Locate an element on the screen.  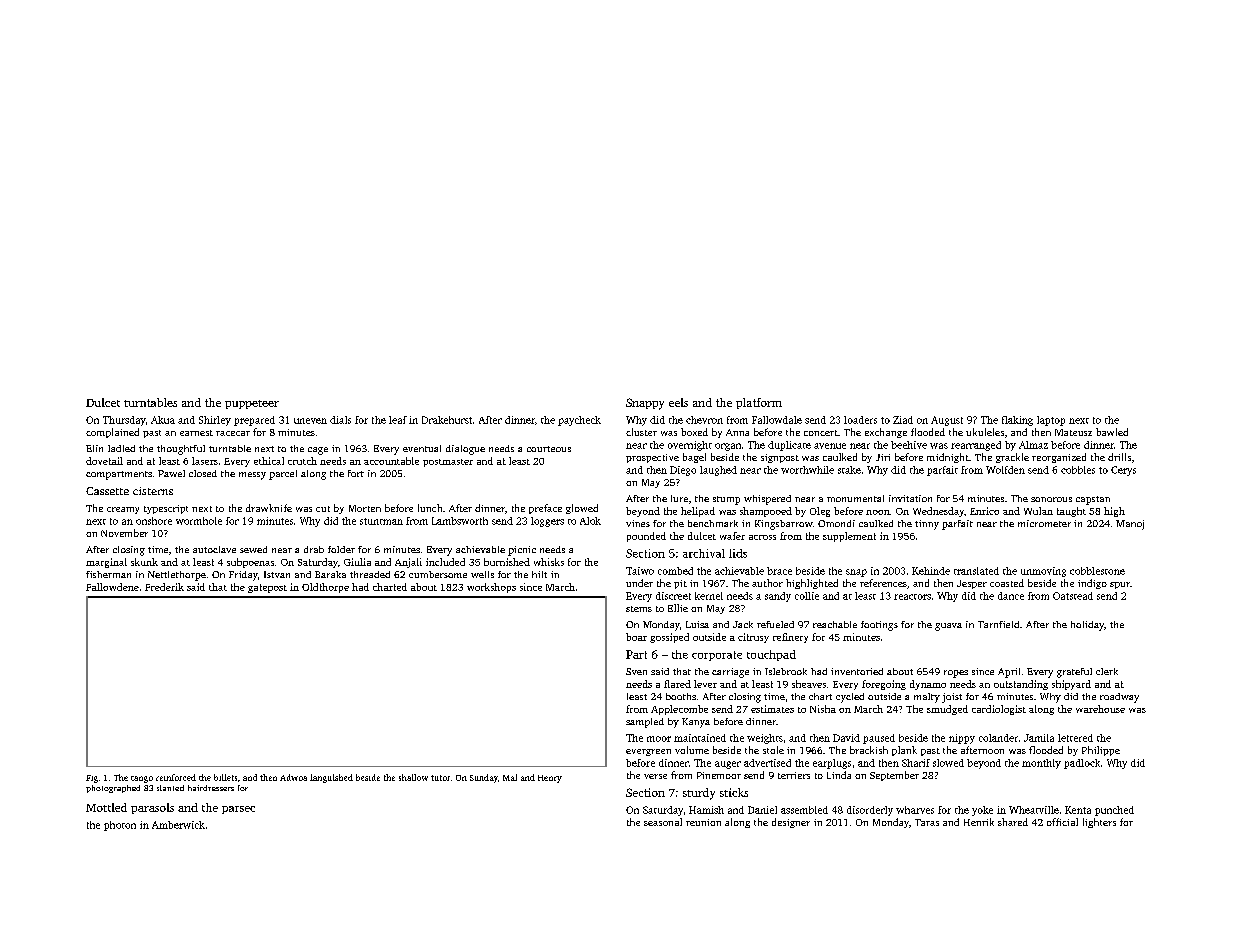
Taiwo is located at coordinates (640, 571).
